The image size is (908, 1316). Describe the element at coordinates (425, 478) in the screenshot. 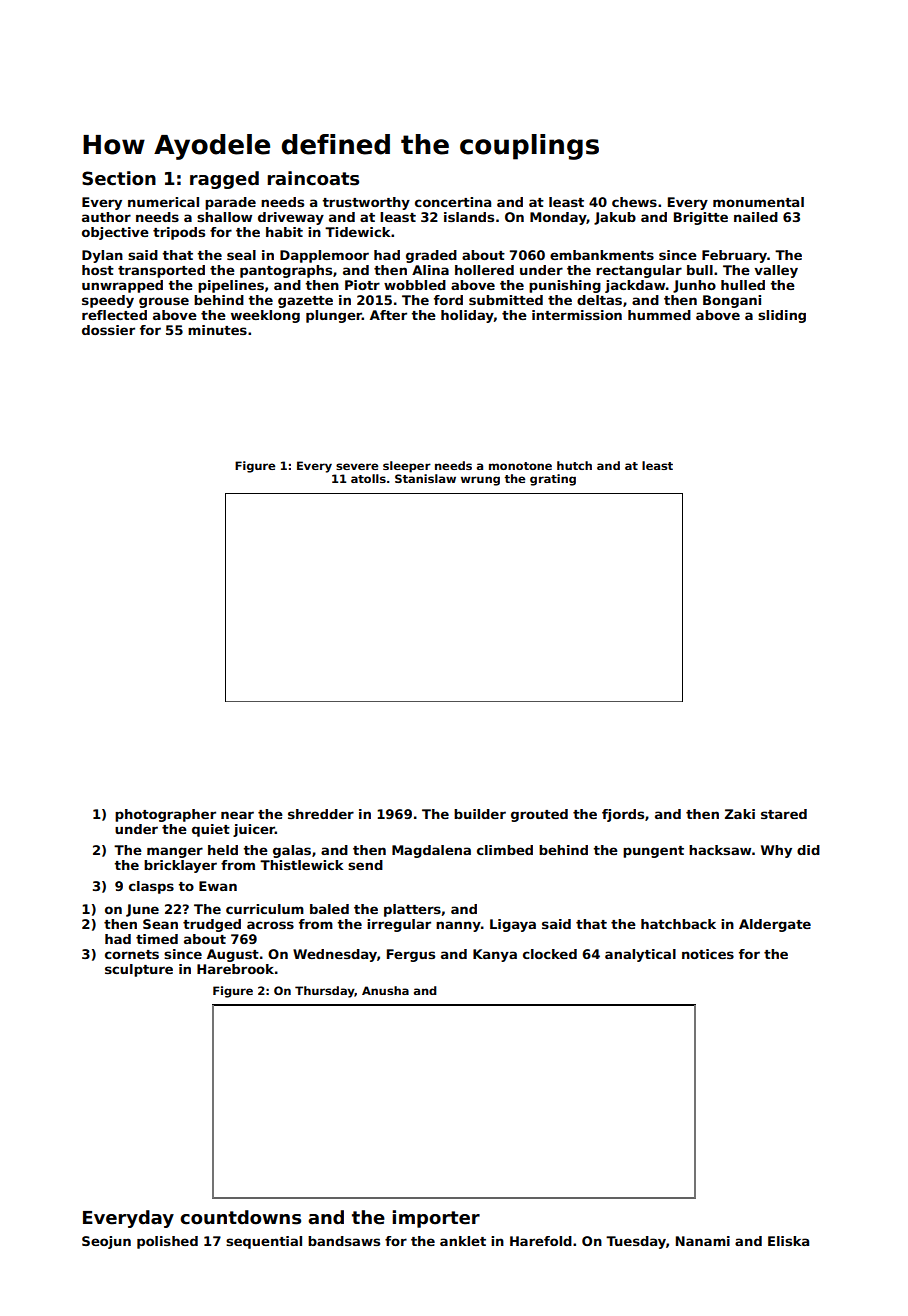

I see `Stanislaw` at that location.
